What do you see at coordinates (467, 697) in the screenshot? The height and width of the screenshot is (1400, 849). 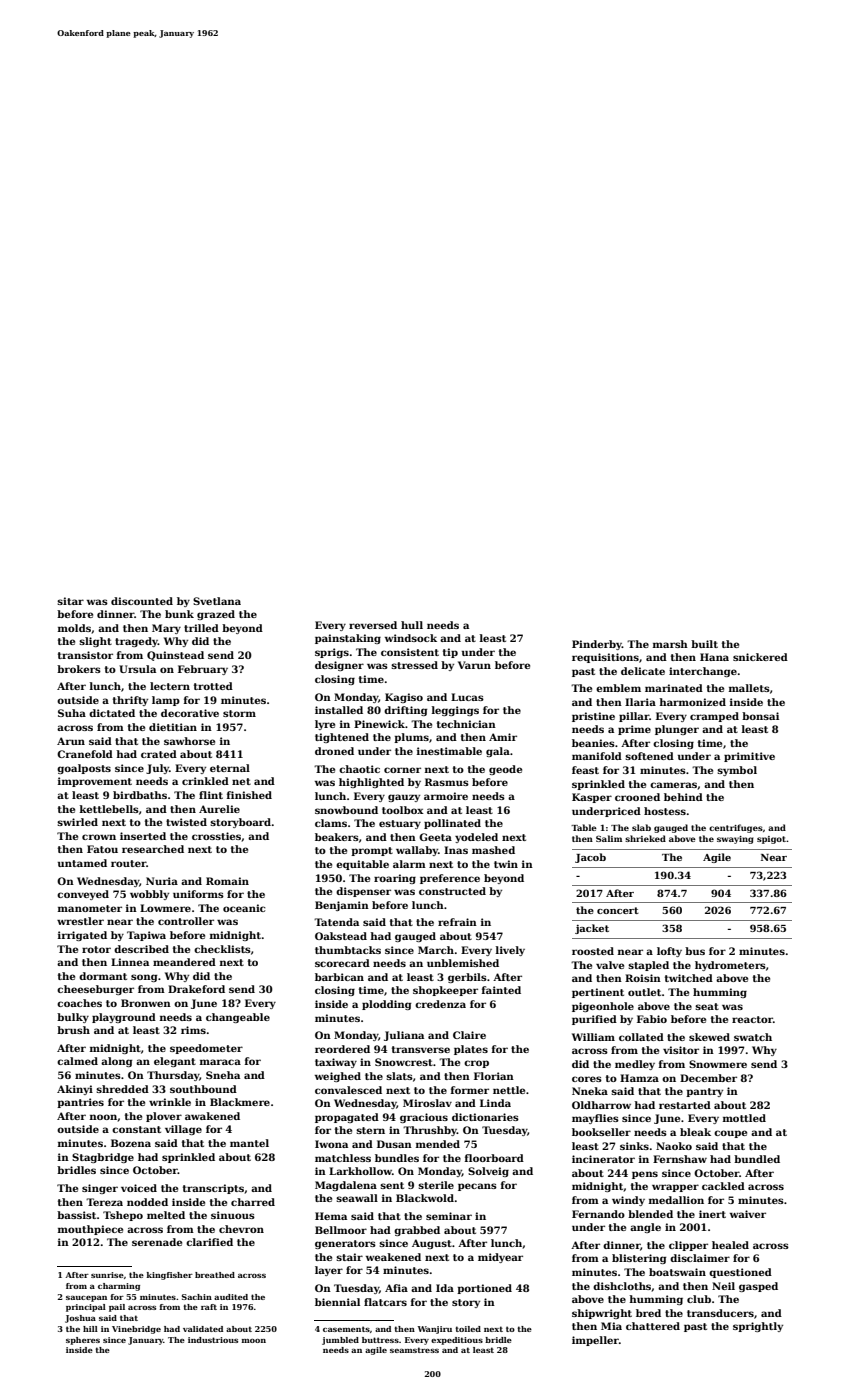 I see `Lucas` at bounding box center [467, 697].
